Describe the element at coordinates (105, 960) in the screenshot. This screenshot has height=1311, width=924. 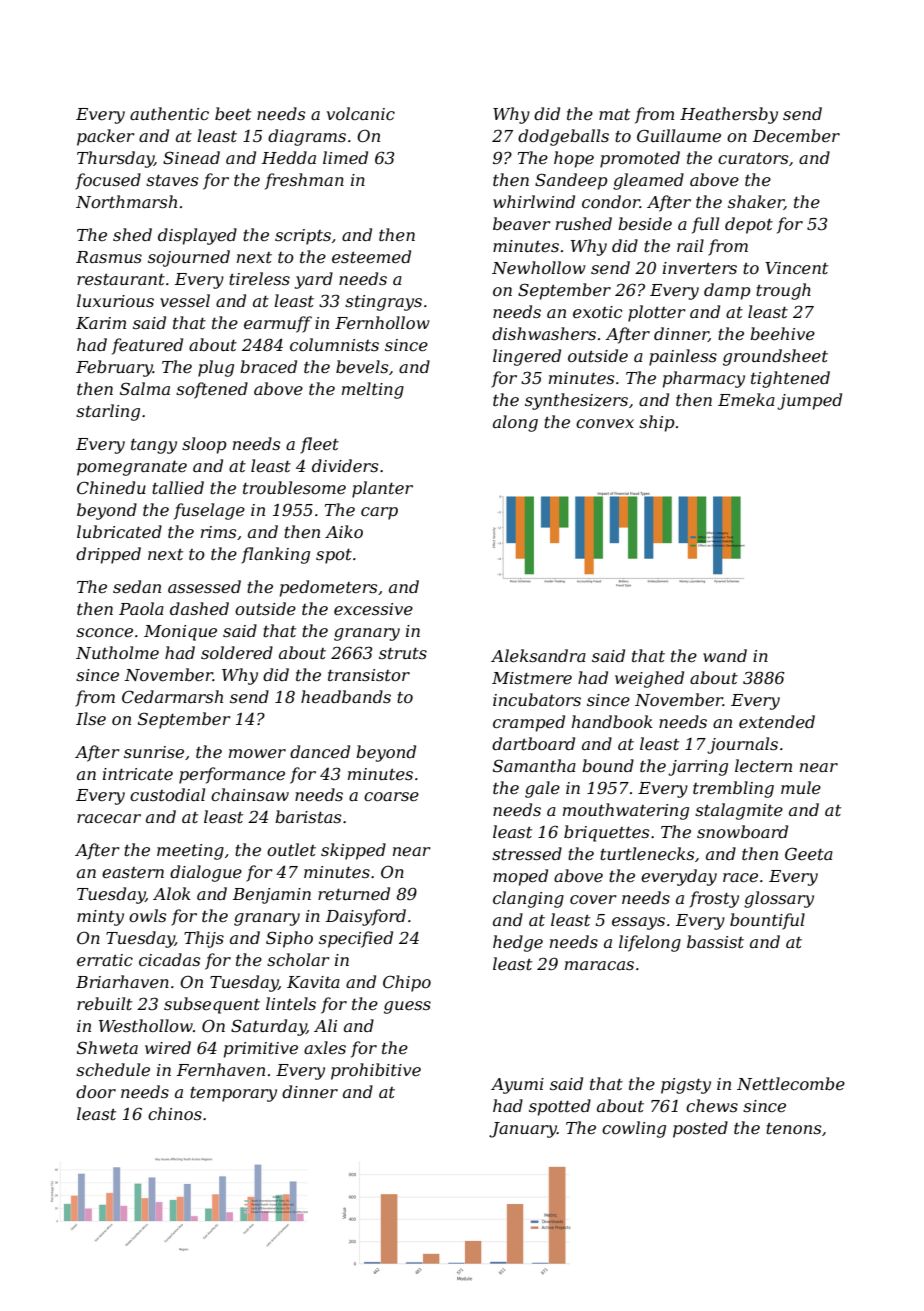
I see `erratic` at that location.
